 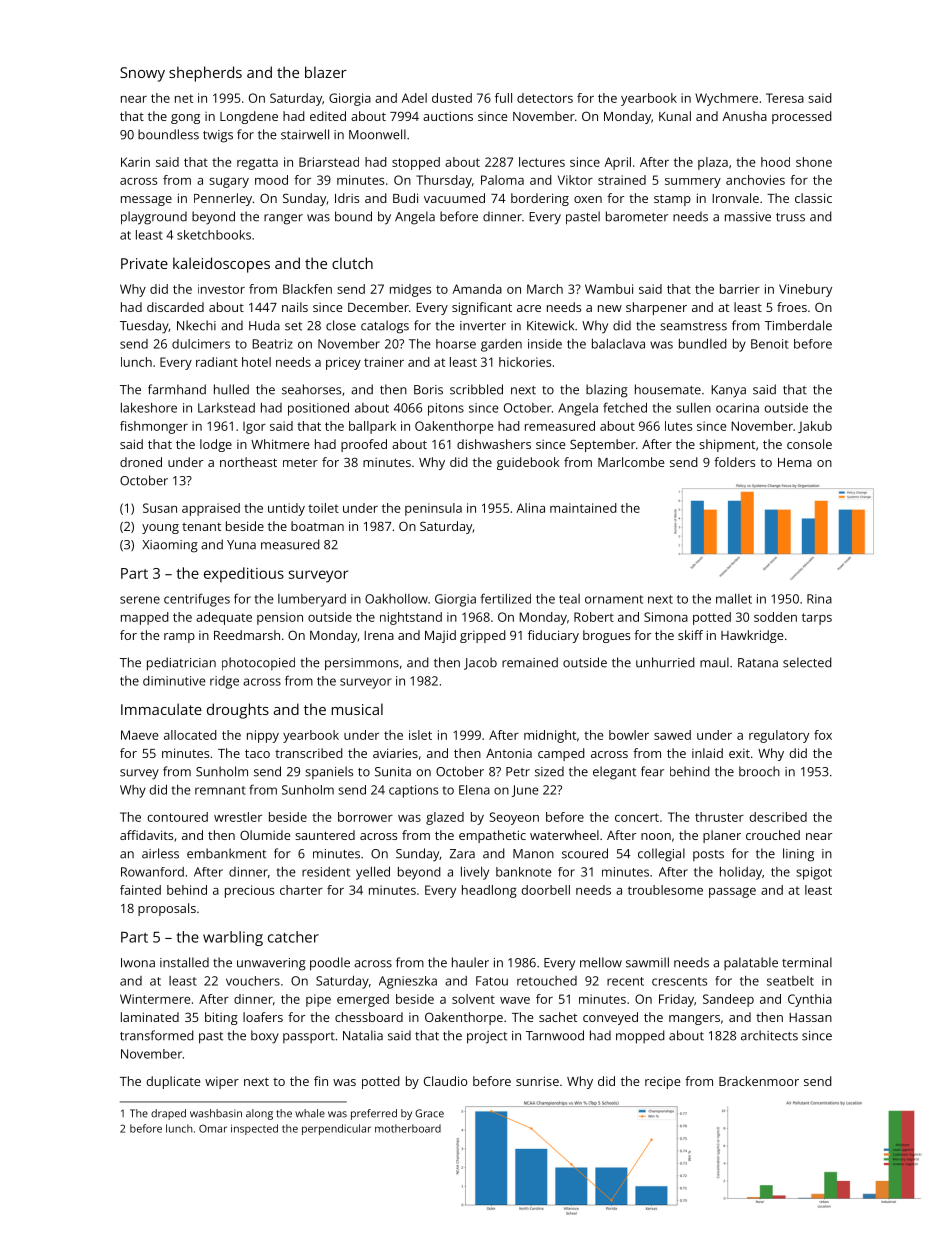 What do you see at coordinates (473, 999) in the page?
I see `solvent` at bounding box center [473, 999].
